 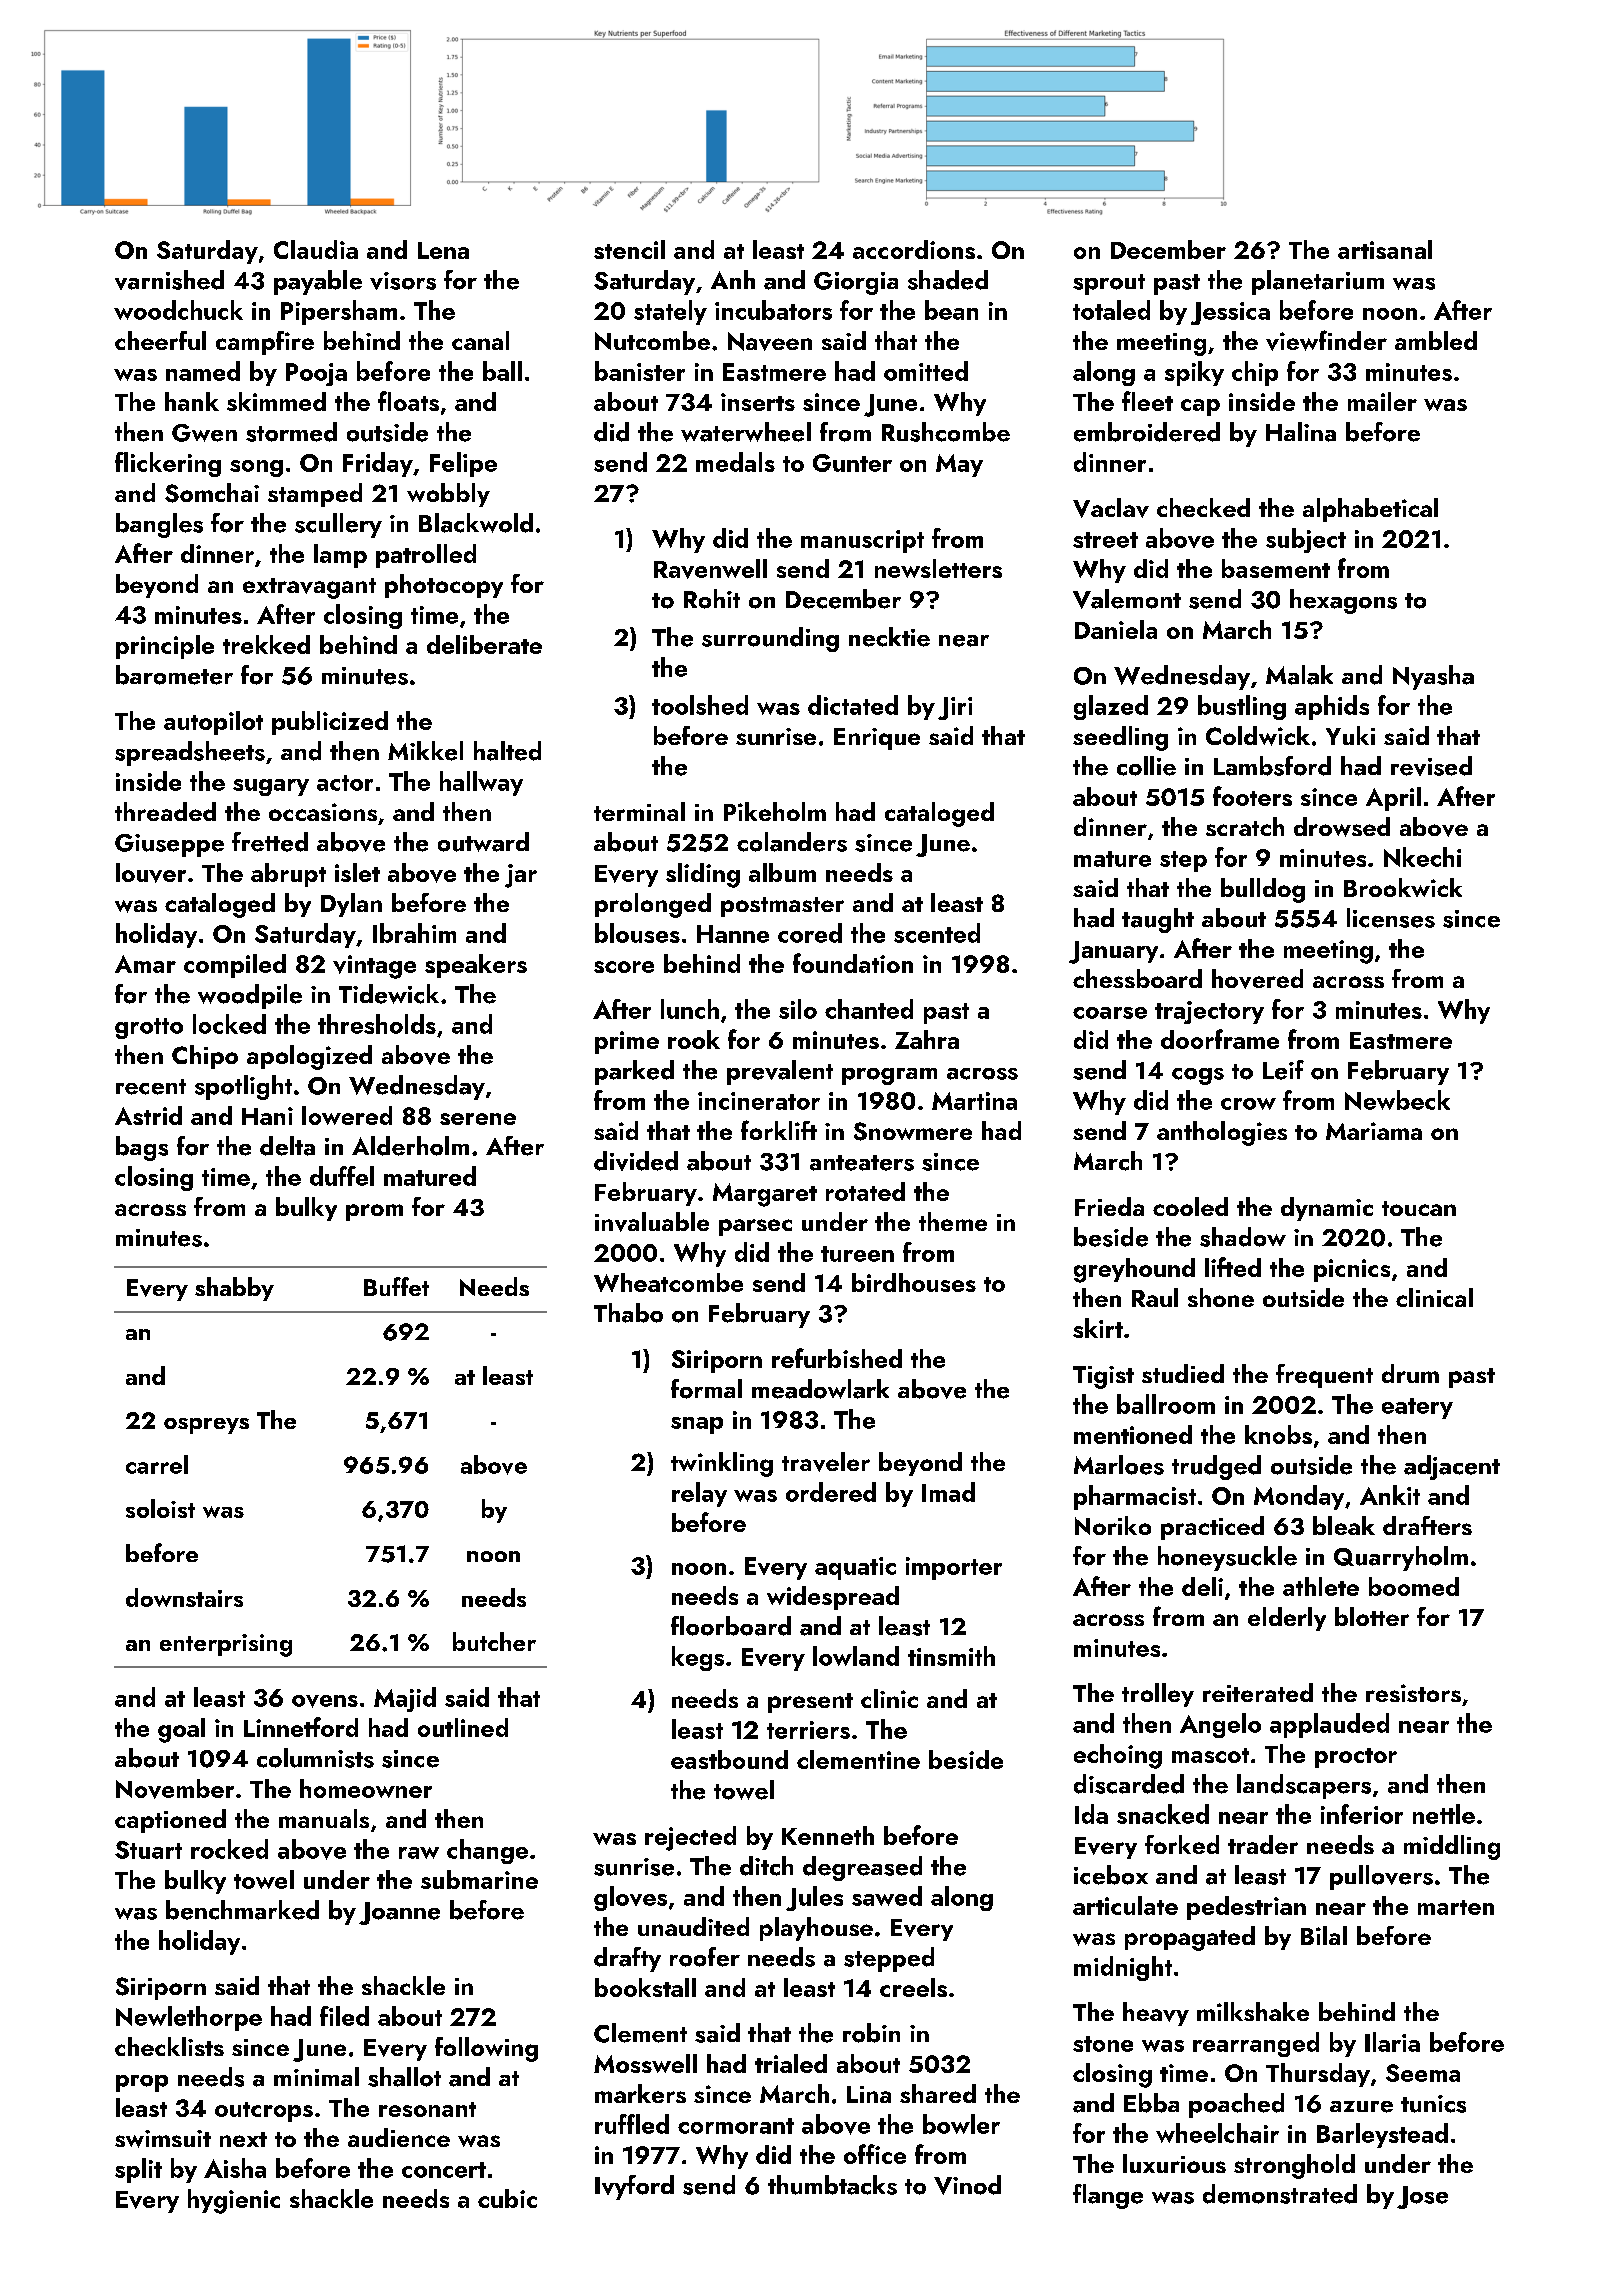 What do you see at coordinates (735, 462) in the screenshot?
I see `medals` at bounding box center [735, 462].
